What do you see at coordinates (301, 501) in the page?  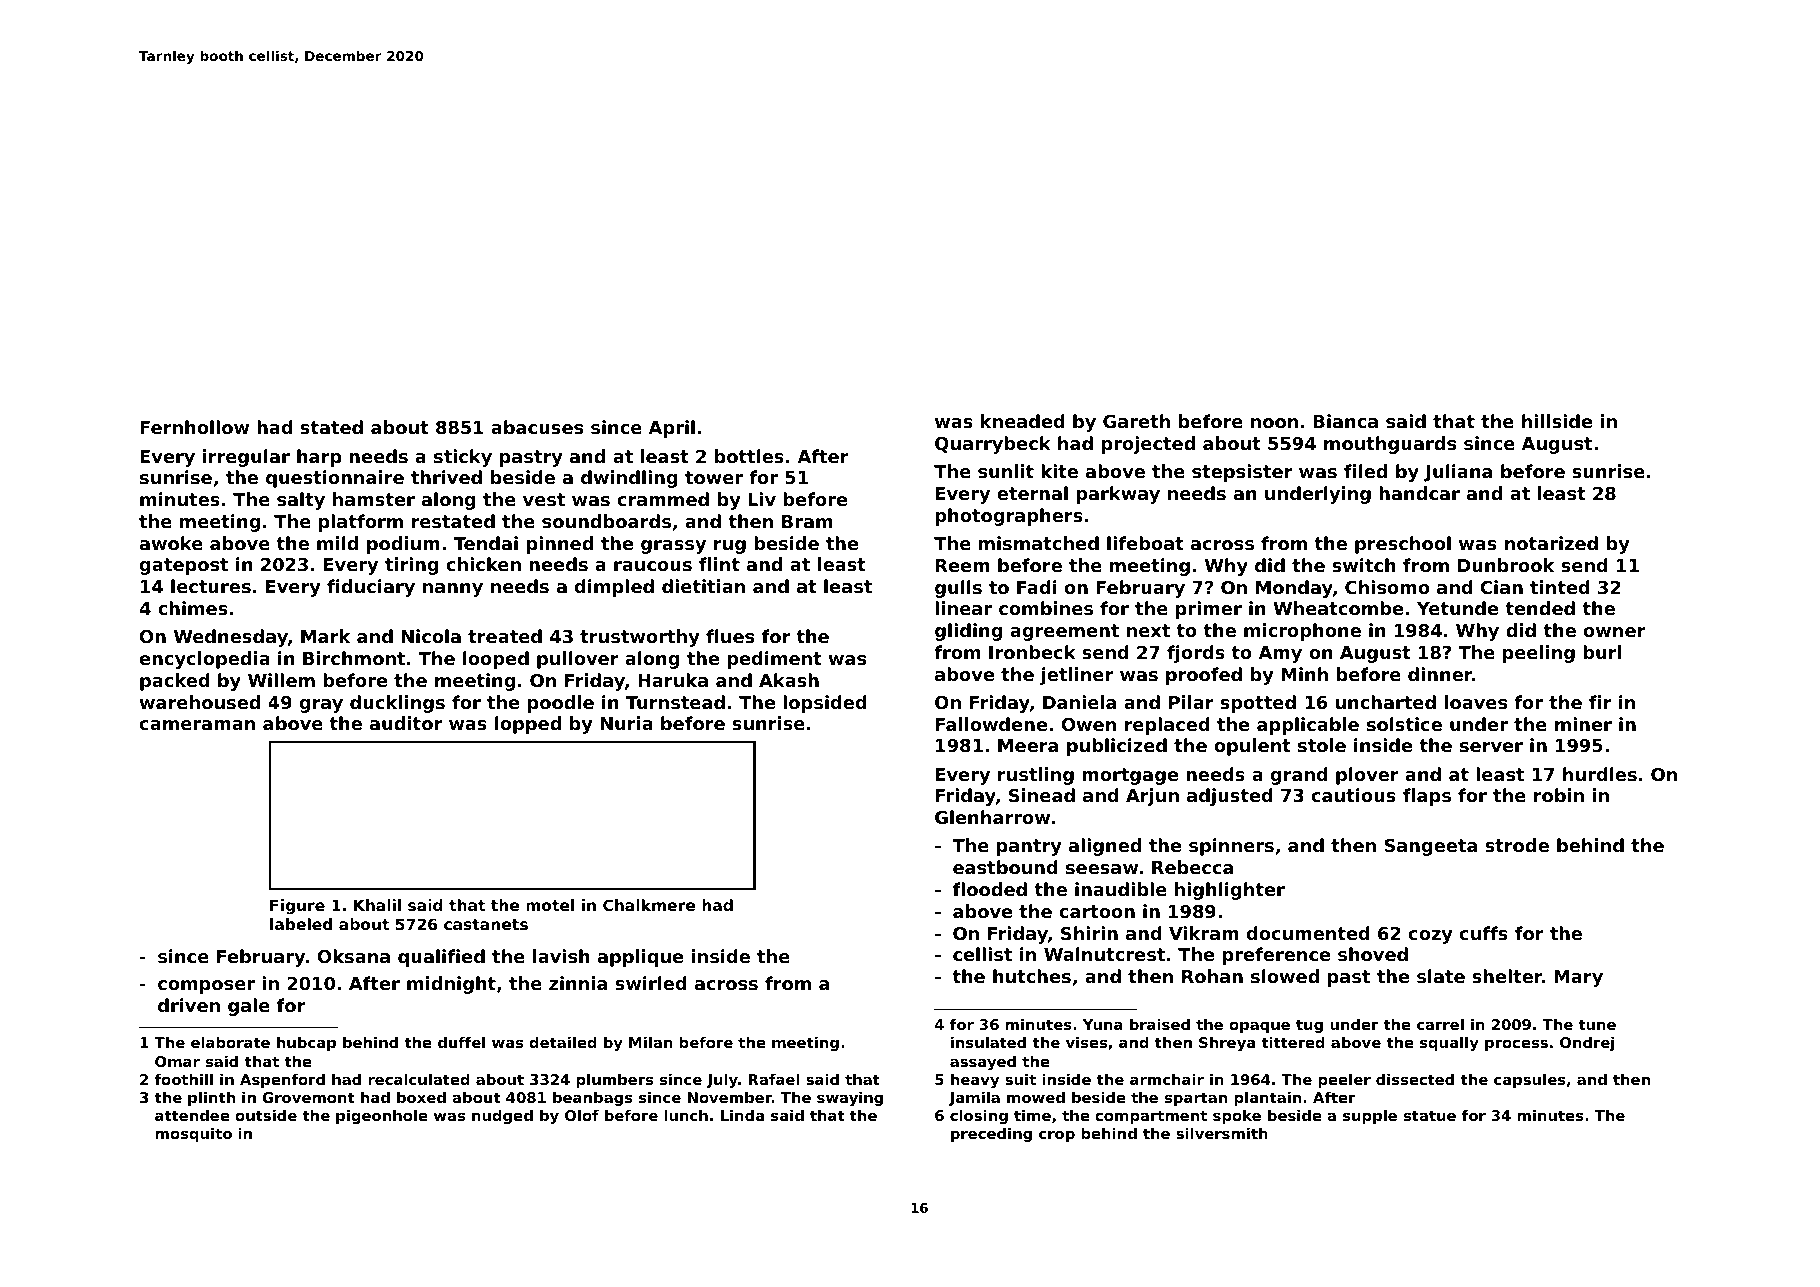 I see `salty` at bounding box center [301, 501].
